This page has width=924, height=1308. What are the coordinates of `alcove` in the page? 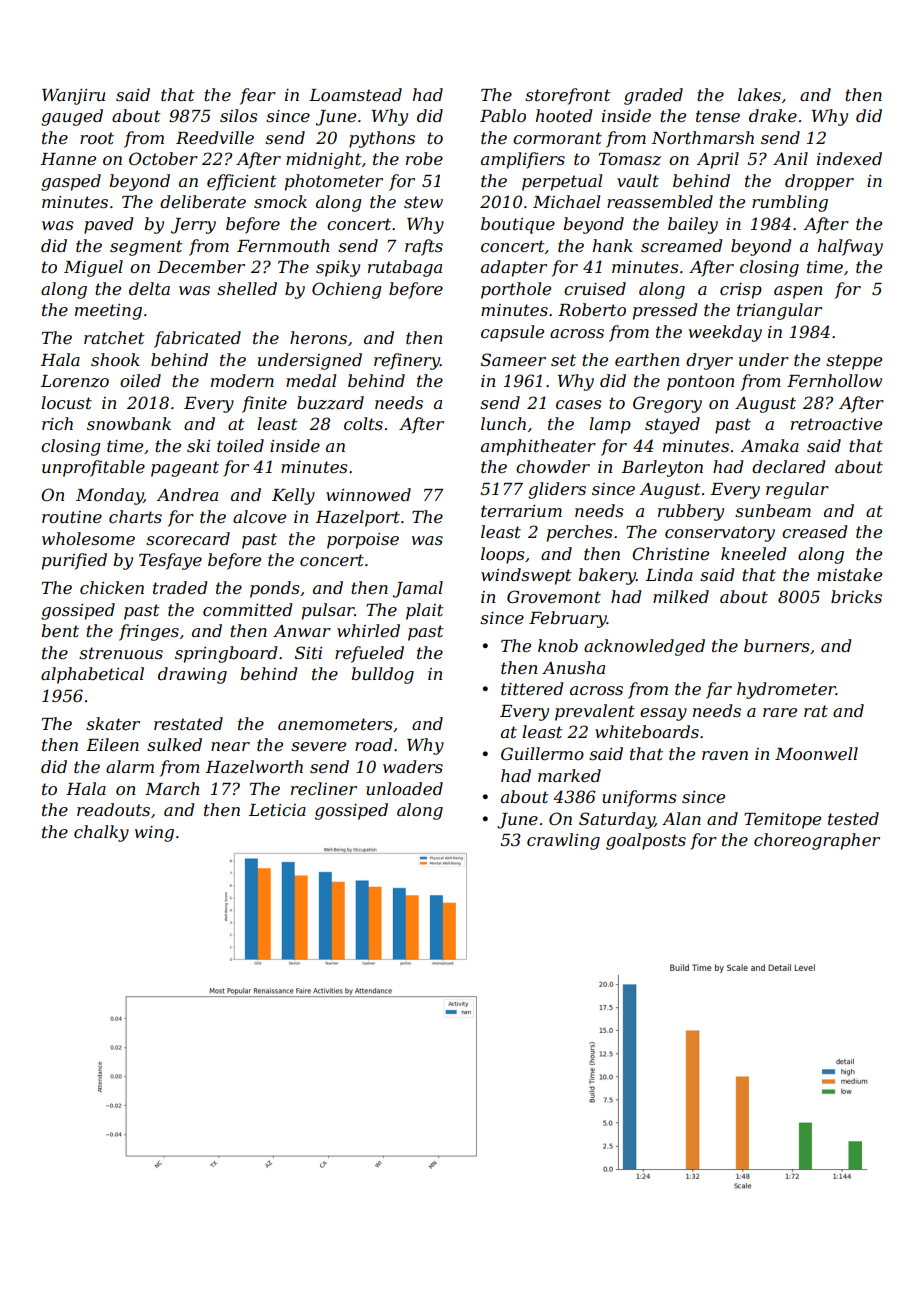 It's located at (259, 516).
